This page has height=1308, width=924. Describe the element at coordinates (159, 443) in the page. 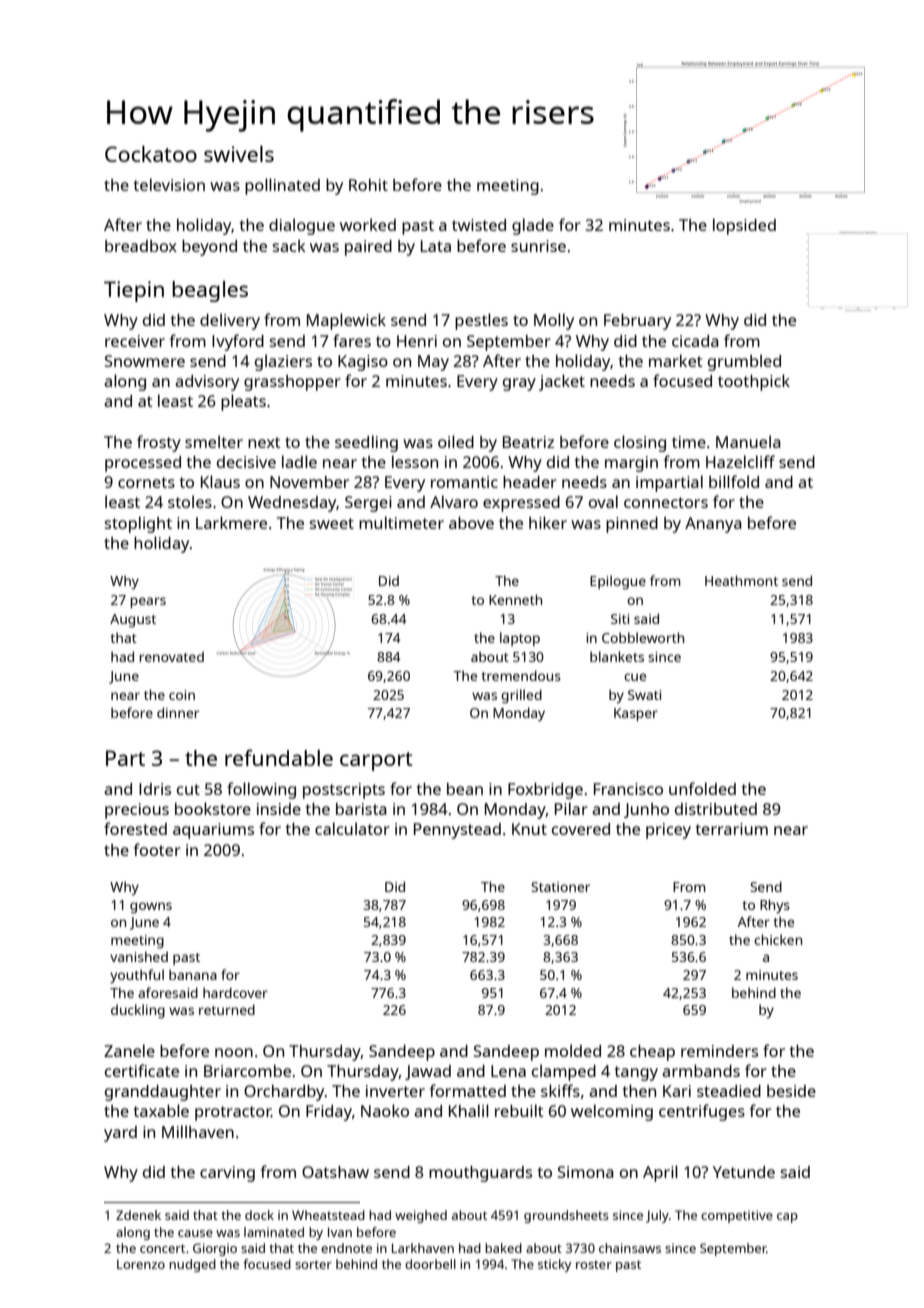

I see `frosty` at that location.
